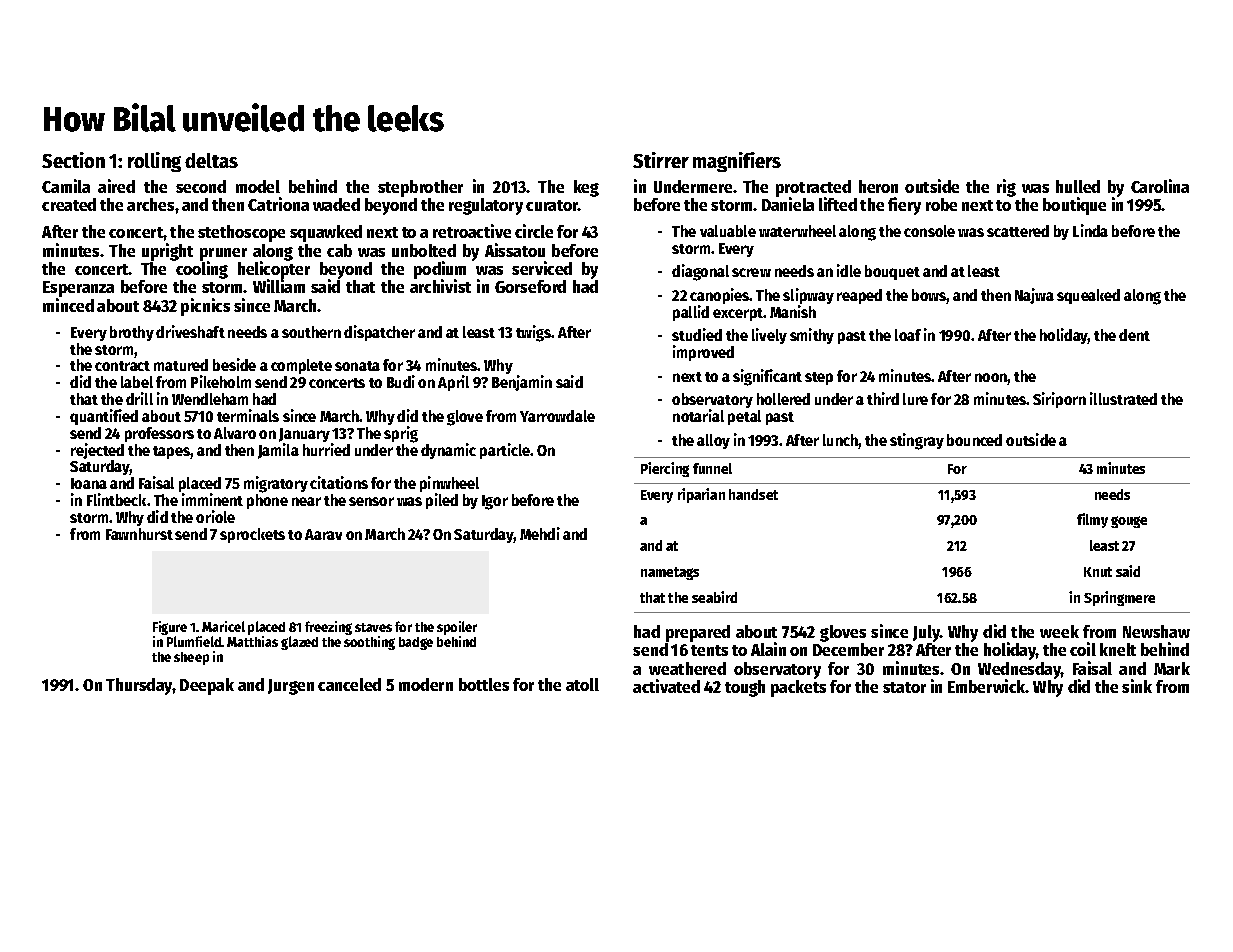 The image size is (1233, 952). I want to click on April, so click(453, 383).
